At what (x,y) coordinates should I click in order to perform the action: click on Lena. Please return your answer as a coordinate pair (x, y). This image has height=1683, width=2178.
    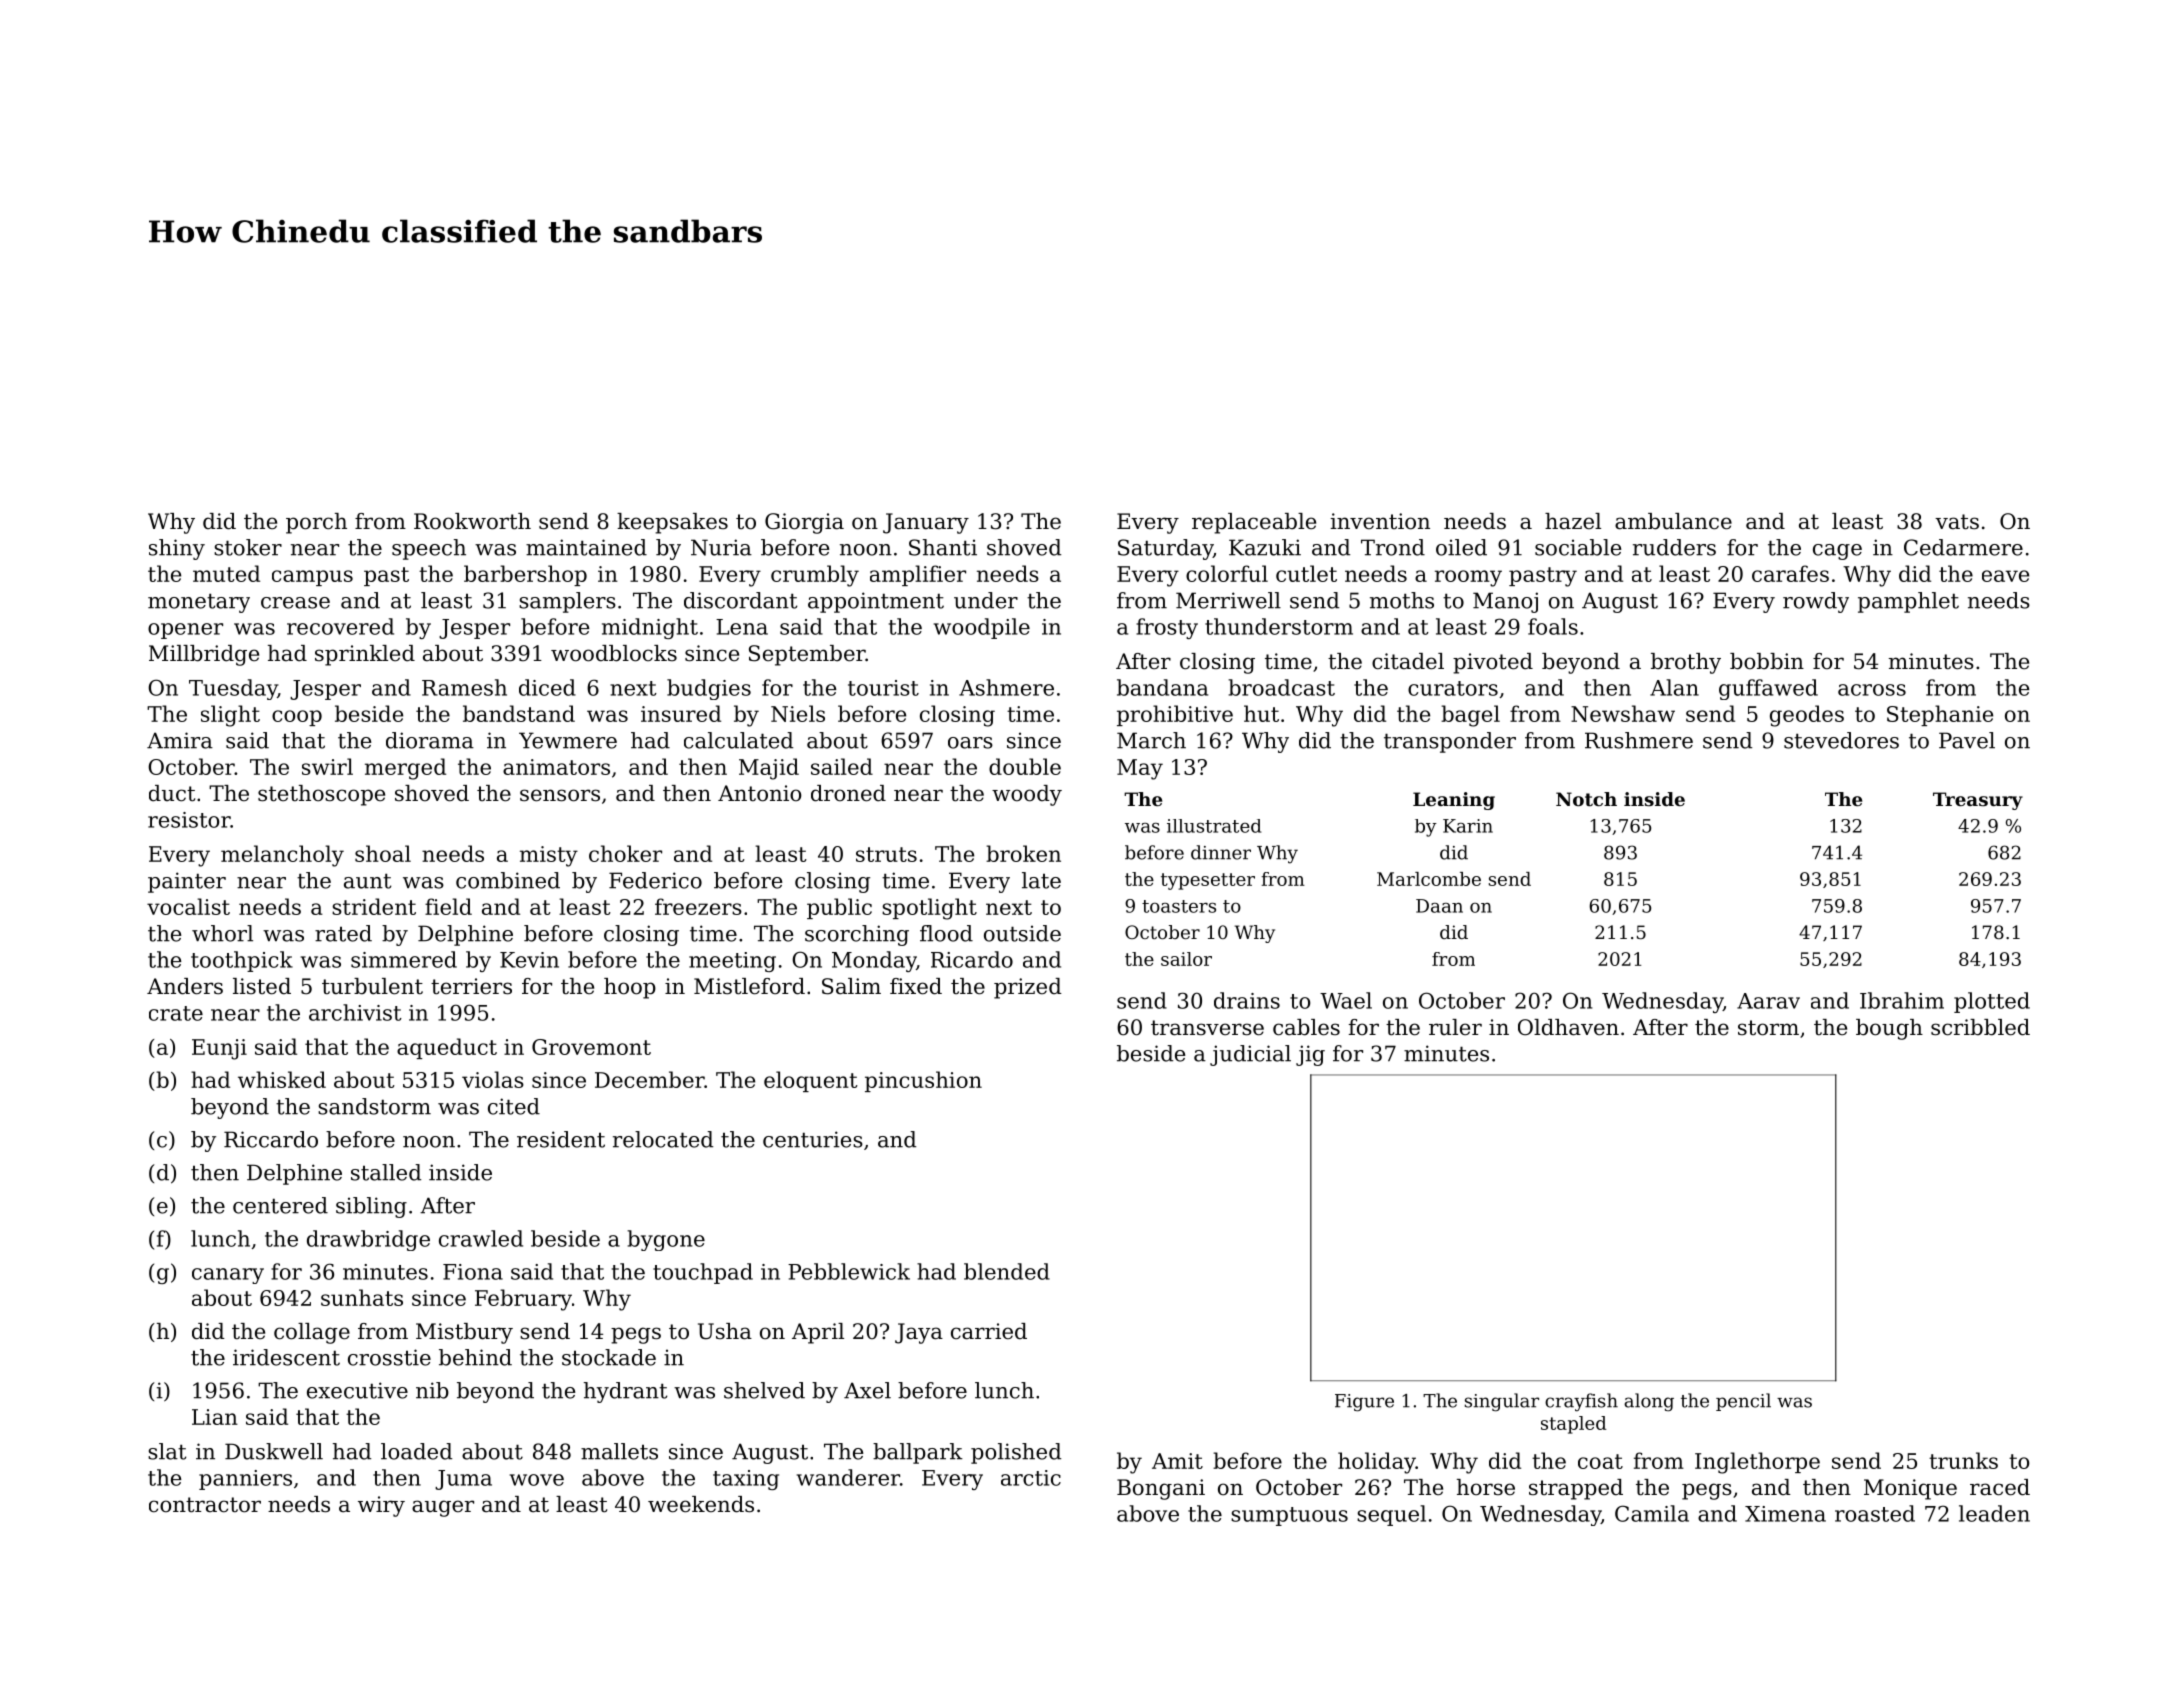
    Looking at the image, I should click on (742, 627).
